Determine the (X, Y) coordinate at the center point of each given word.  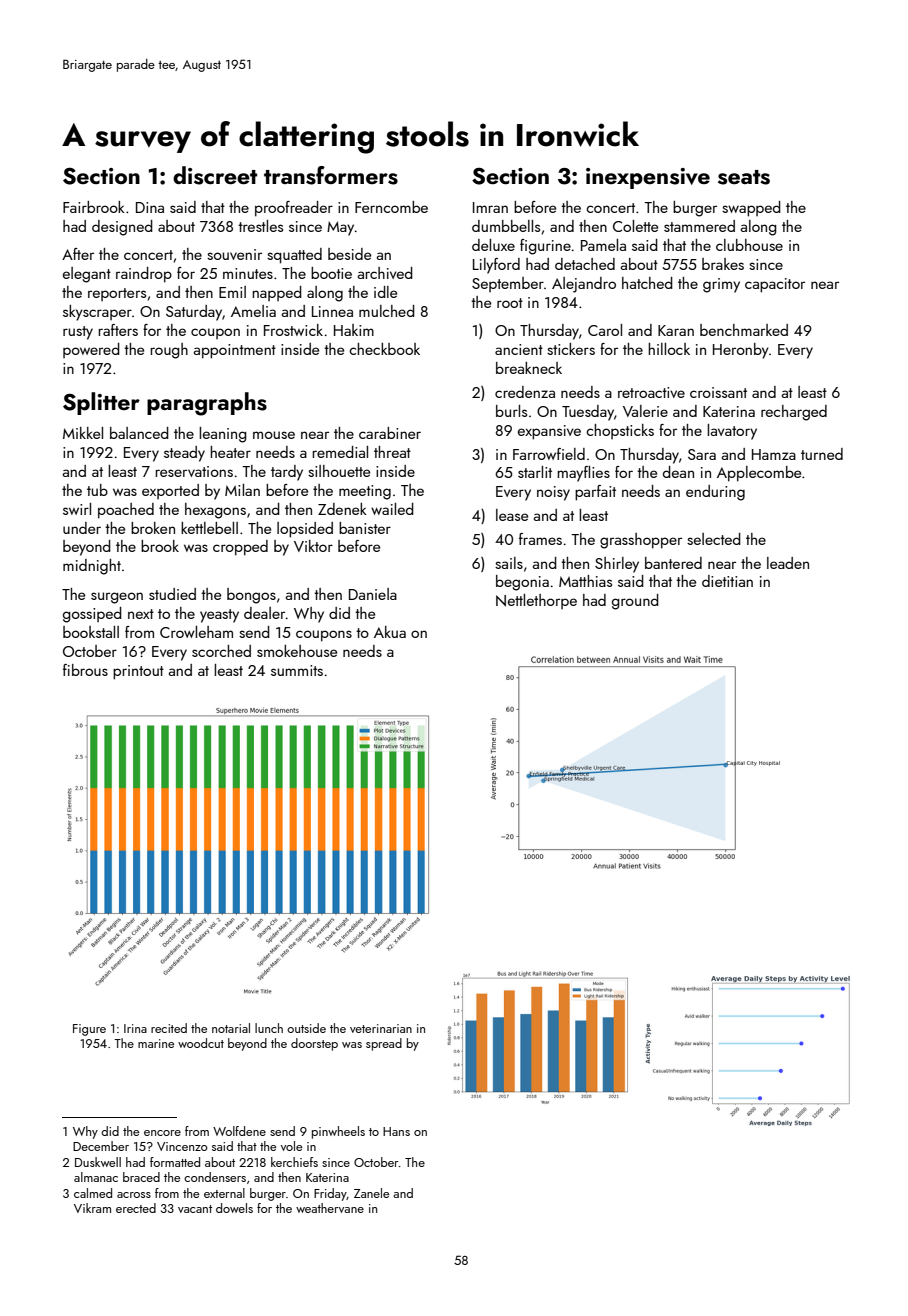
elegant (87, 275)
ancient (519, 349)
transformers (331, 175)
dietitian (727, 581)
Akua (390, 632)
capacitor (775, 285)
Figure (89, 1030)
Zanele (371, 1193)
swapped (751, 209)
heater (230, 452)
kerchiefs (294, 1162)
